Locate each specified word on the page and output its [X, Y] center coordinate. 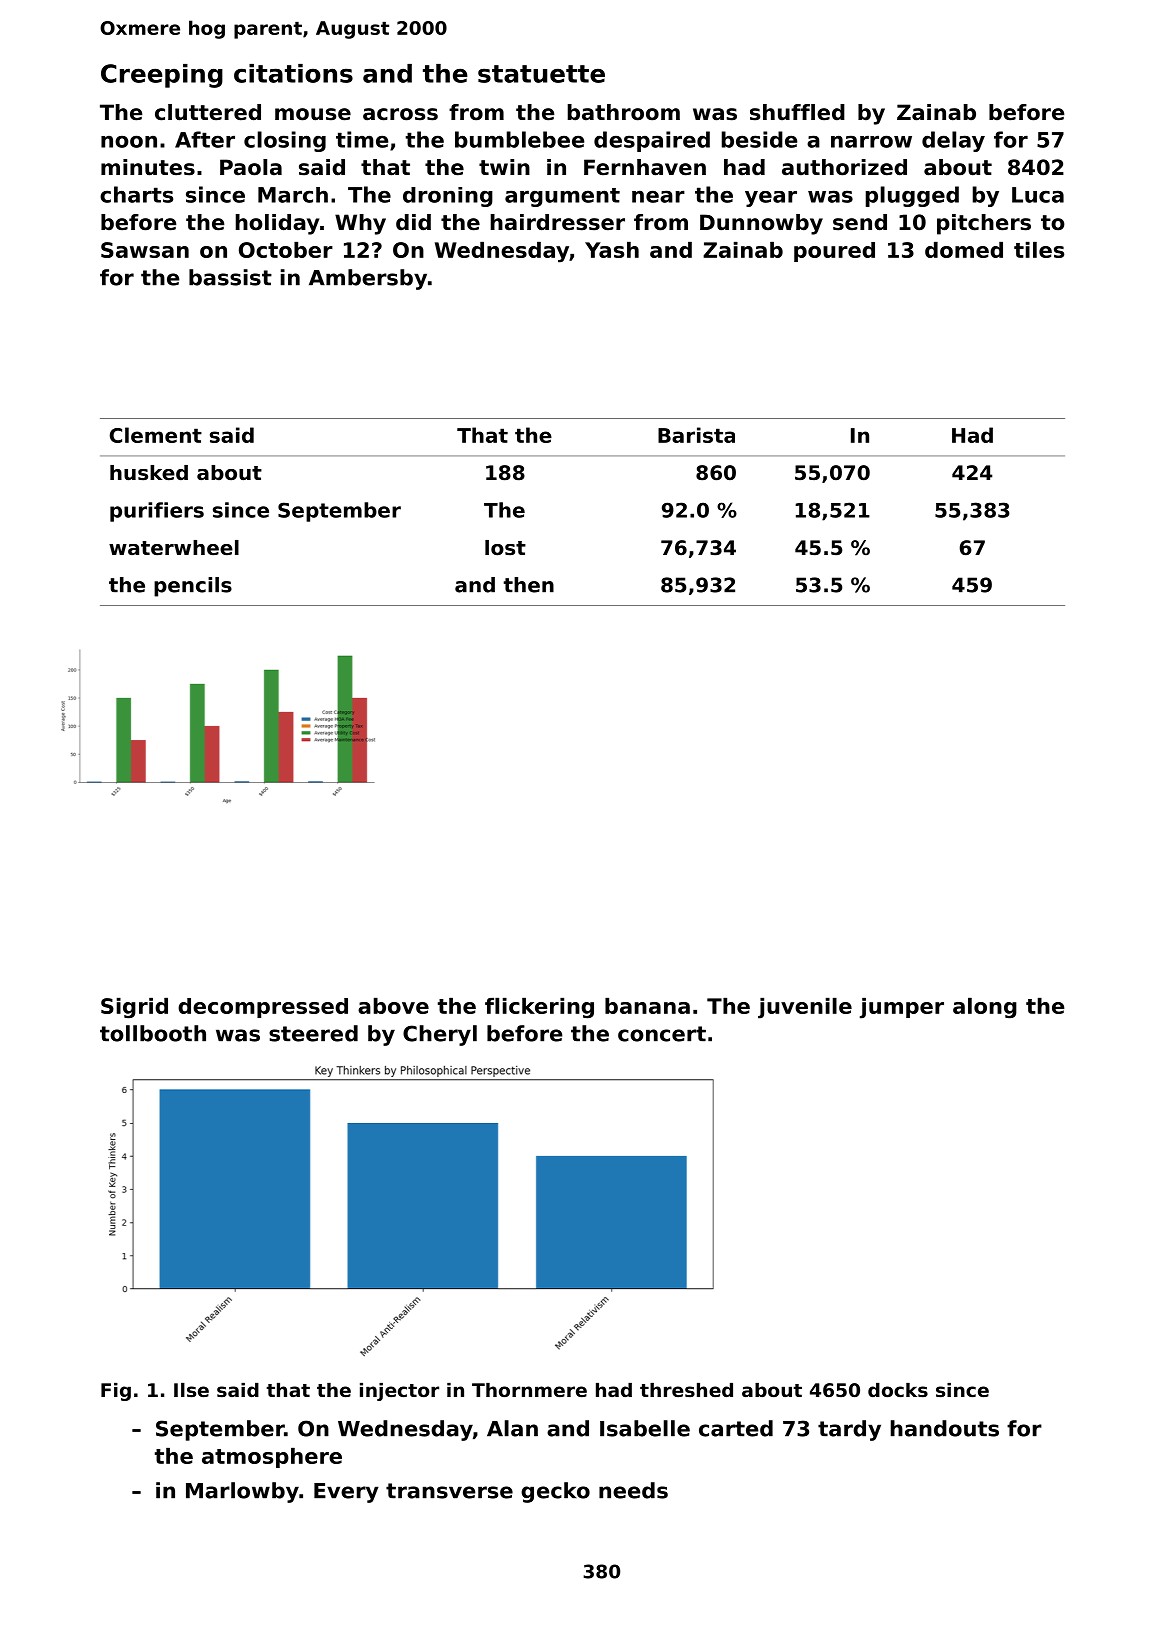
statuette [541, 74]
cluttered [208, 112]
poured [834, 252]
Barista [696, 435]
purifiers [157, 512]
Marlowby [242, 1492]
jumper [902, 1008]
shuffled [797, 112]
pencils [193, 587]
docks [898, 1390]
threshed [686, 1390]
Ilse [191, 1390]
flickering [539, 1008]
